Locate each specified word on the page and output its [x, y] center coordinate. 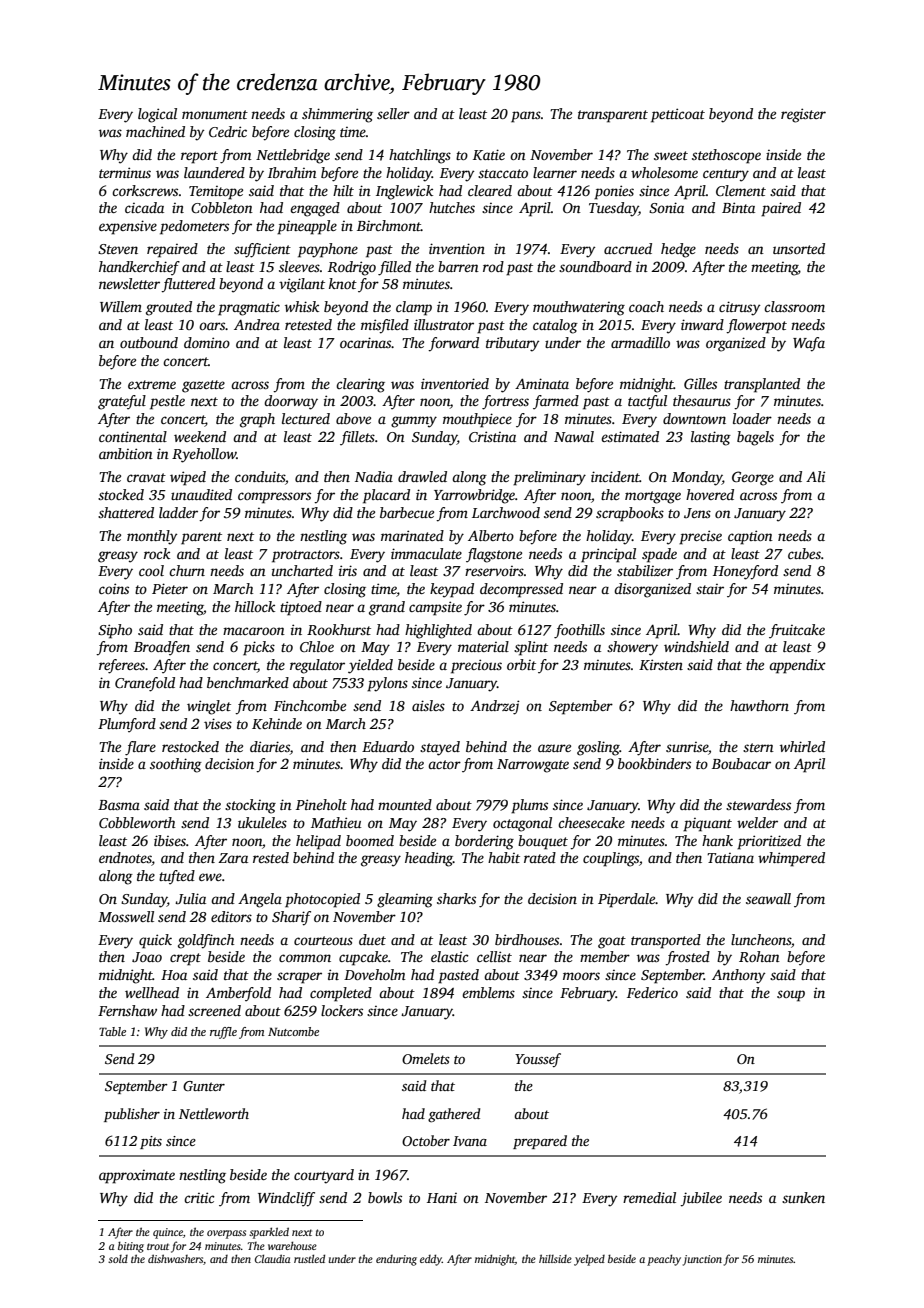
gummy [414, 422]
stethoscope [726, 156]
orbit [521, 664]
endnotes [125, 859]
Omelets [426, 1058]
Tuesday [613, 209]
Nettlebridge [293, 156]
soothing [176, 765]
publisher [132, 1115]
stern [758, 747]
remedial [649, 1197]
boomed [370, 840]
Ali [815, 476]
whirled [802, 746]
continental [133, 436]
